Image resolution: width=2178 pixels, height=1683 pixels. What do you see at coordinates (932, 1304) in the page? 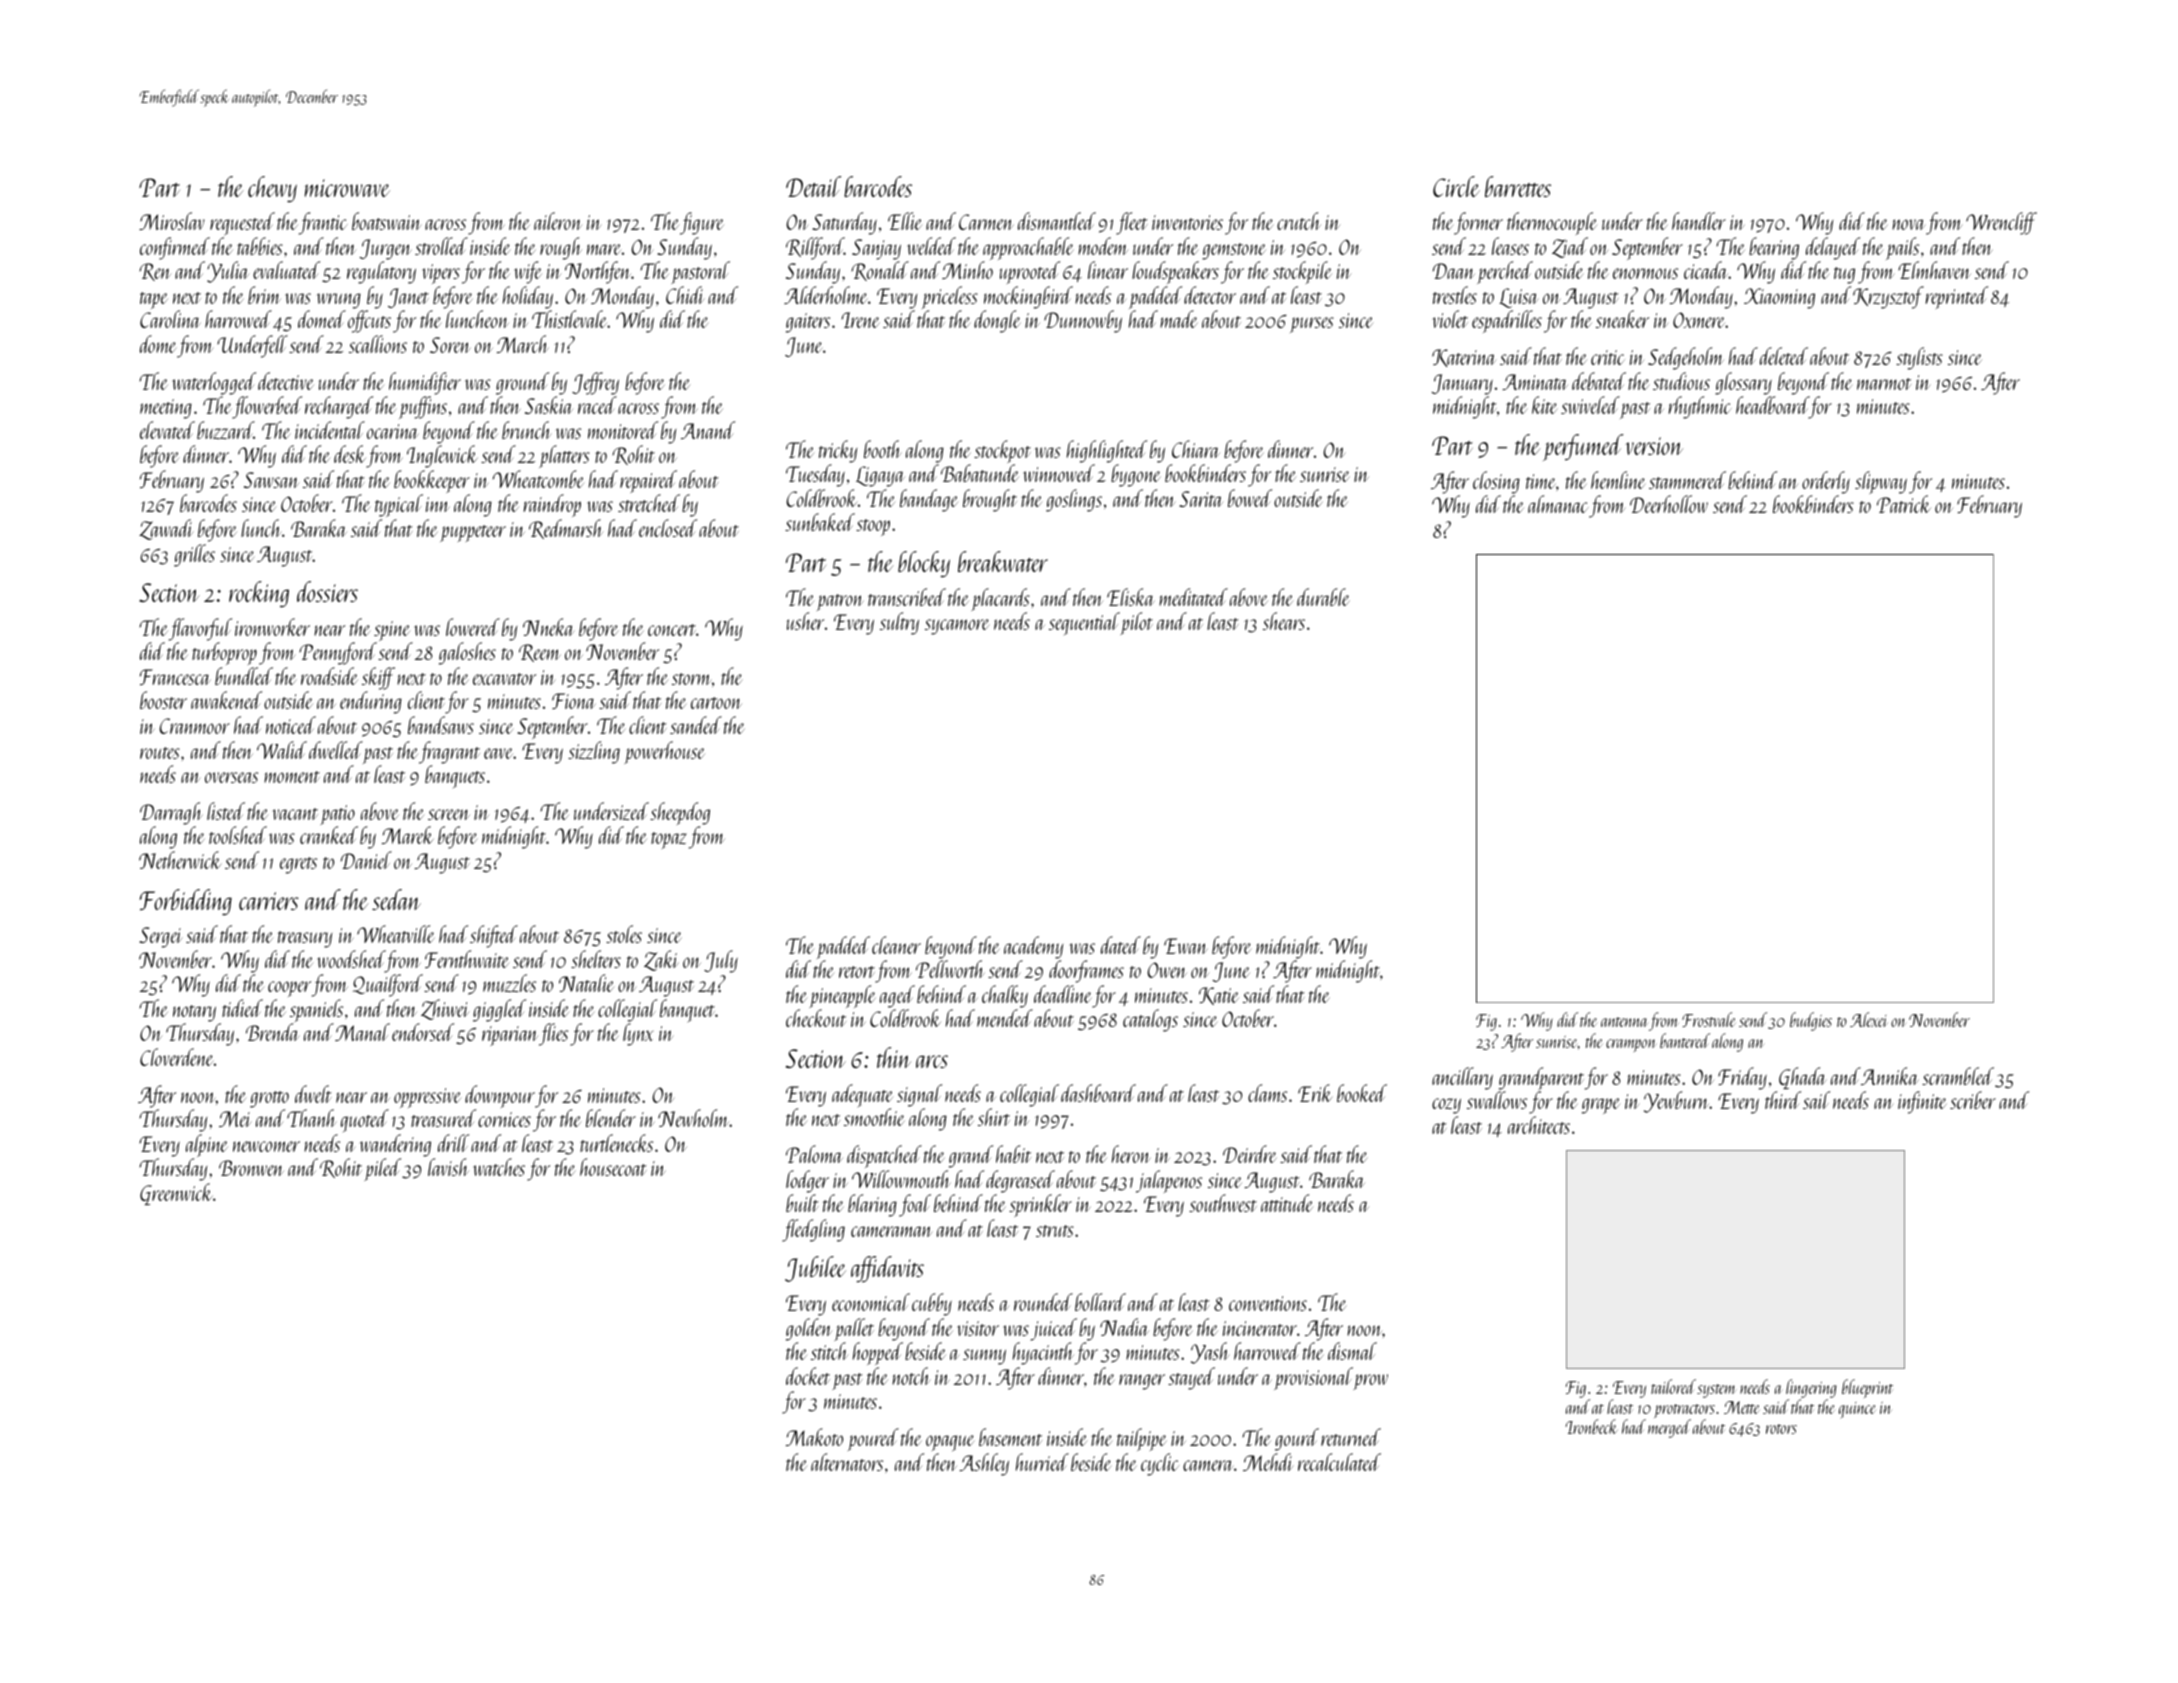
I see `cubby` at bounding box center [932, 1304].
